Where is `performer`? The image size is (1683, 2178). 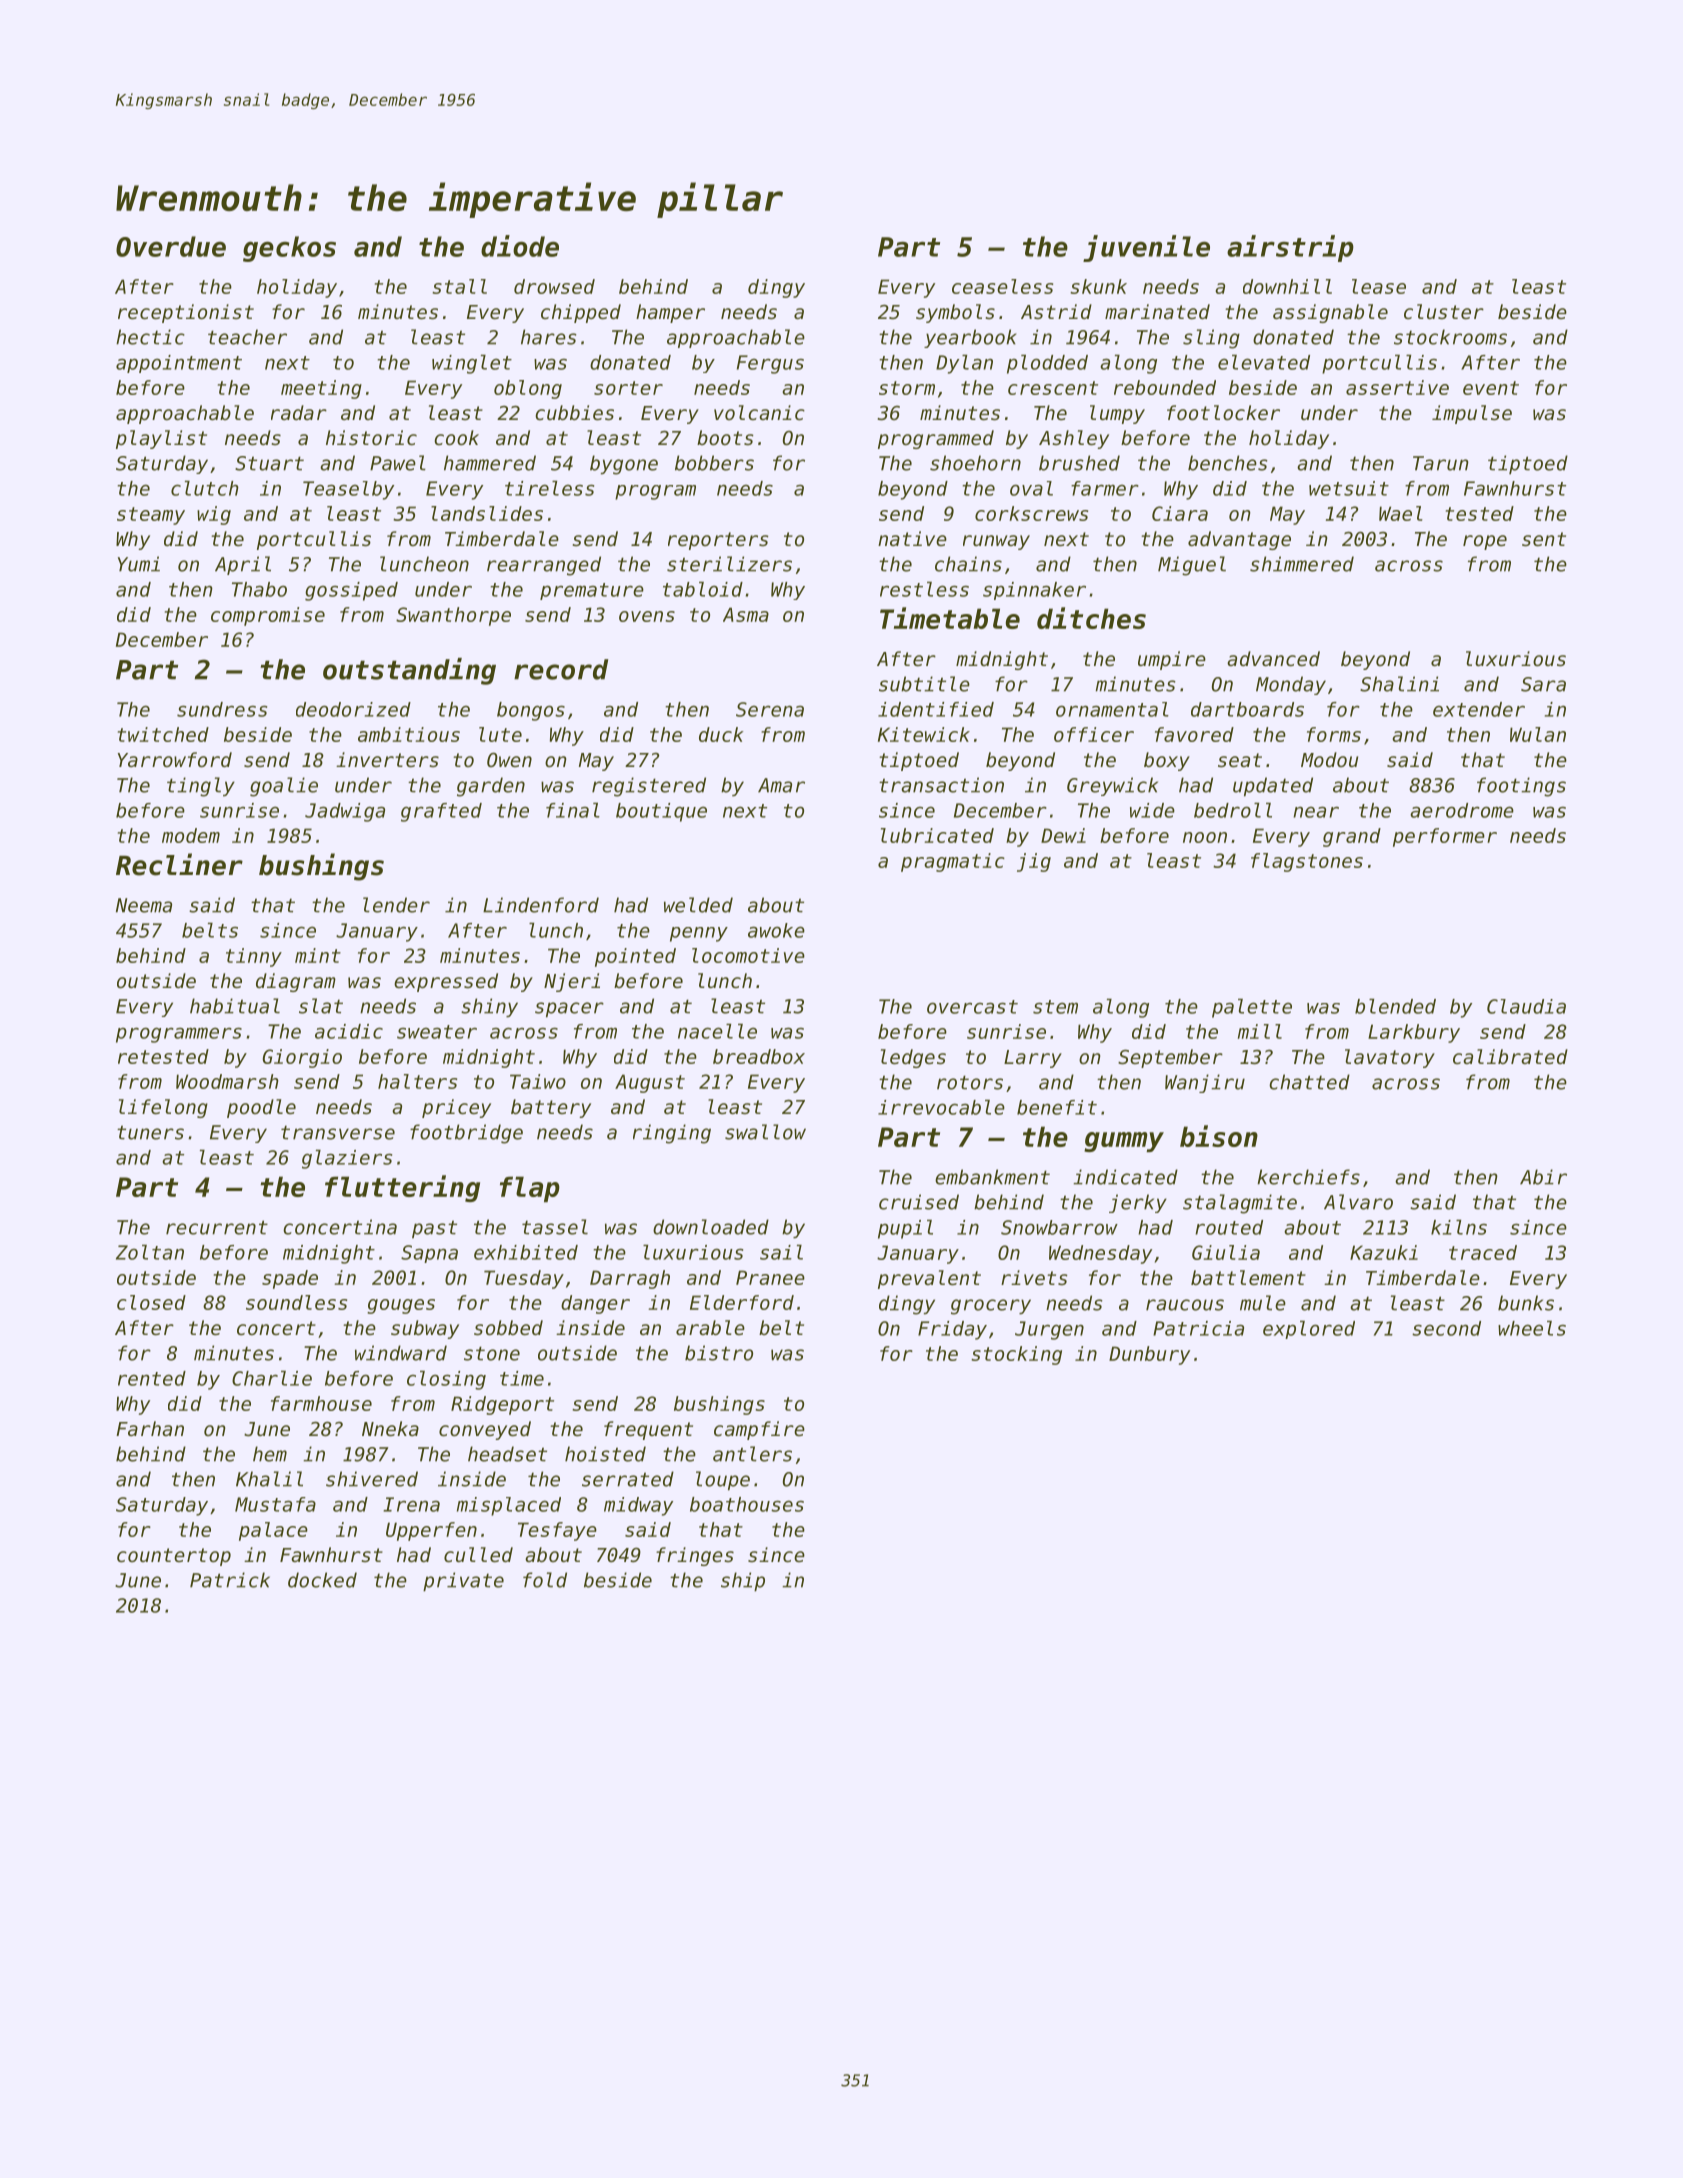 performer is located at coordinates (1445, 837).
